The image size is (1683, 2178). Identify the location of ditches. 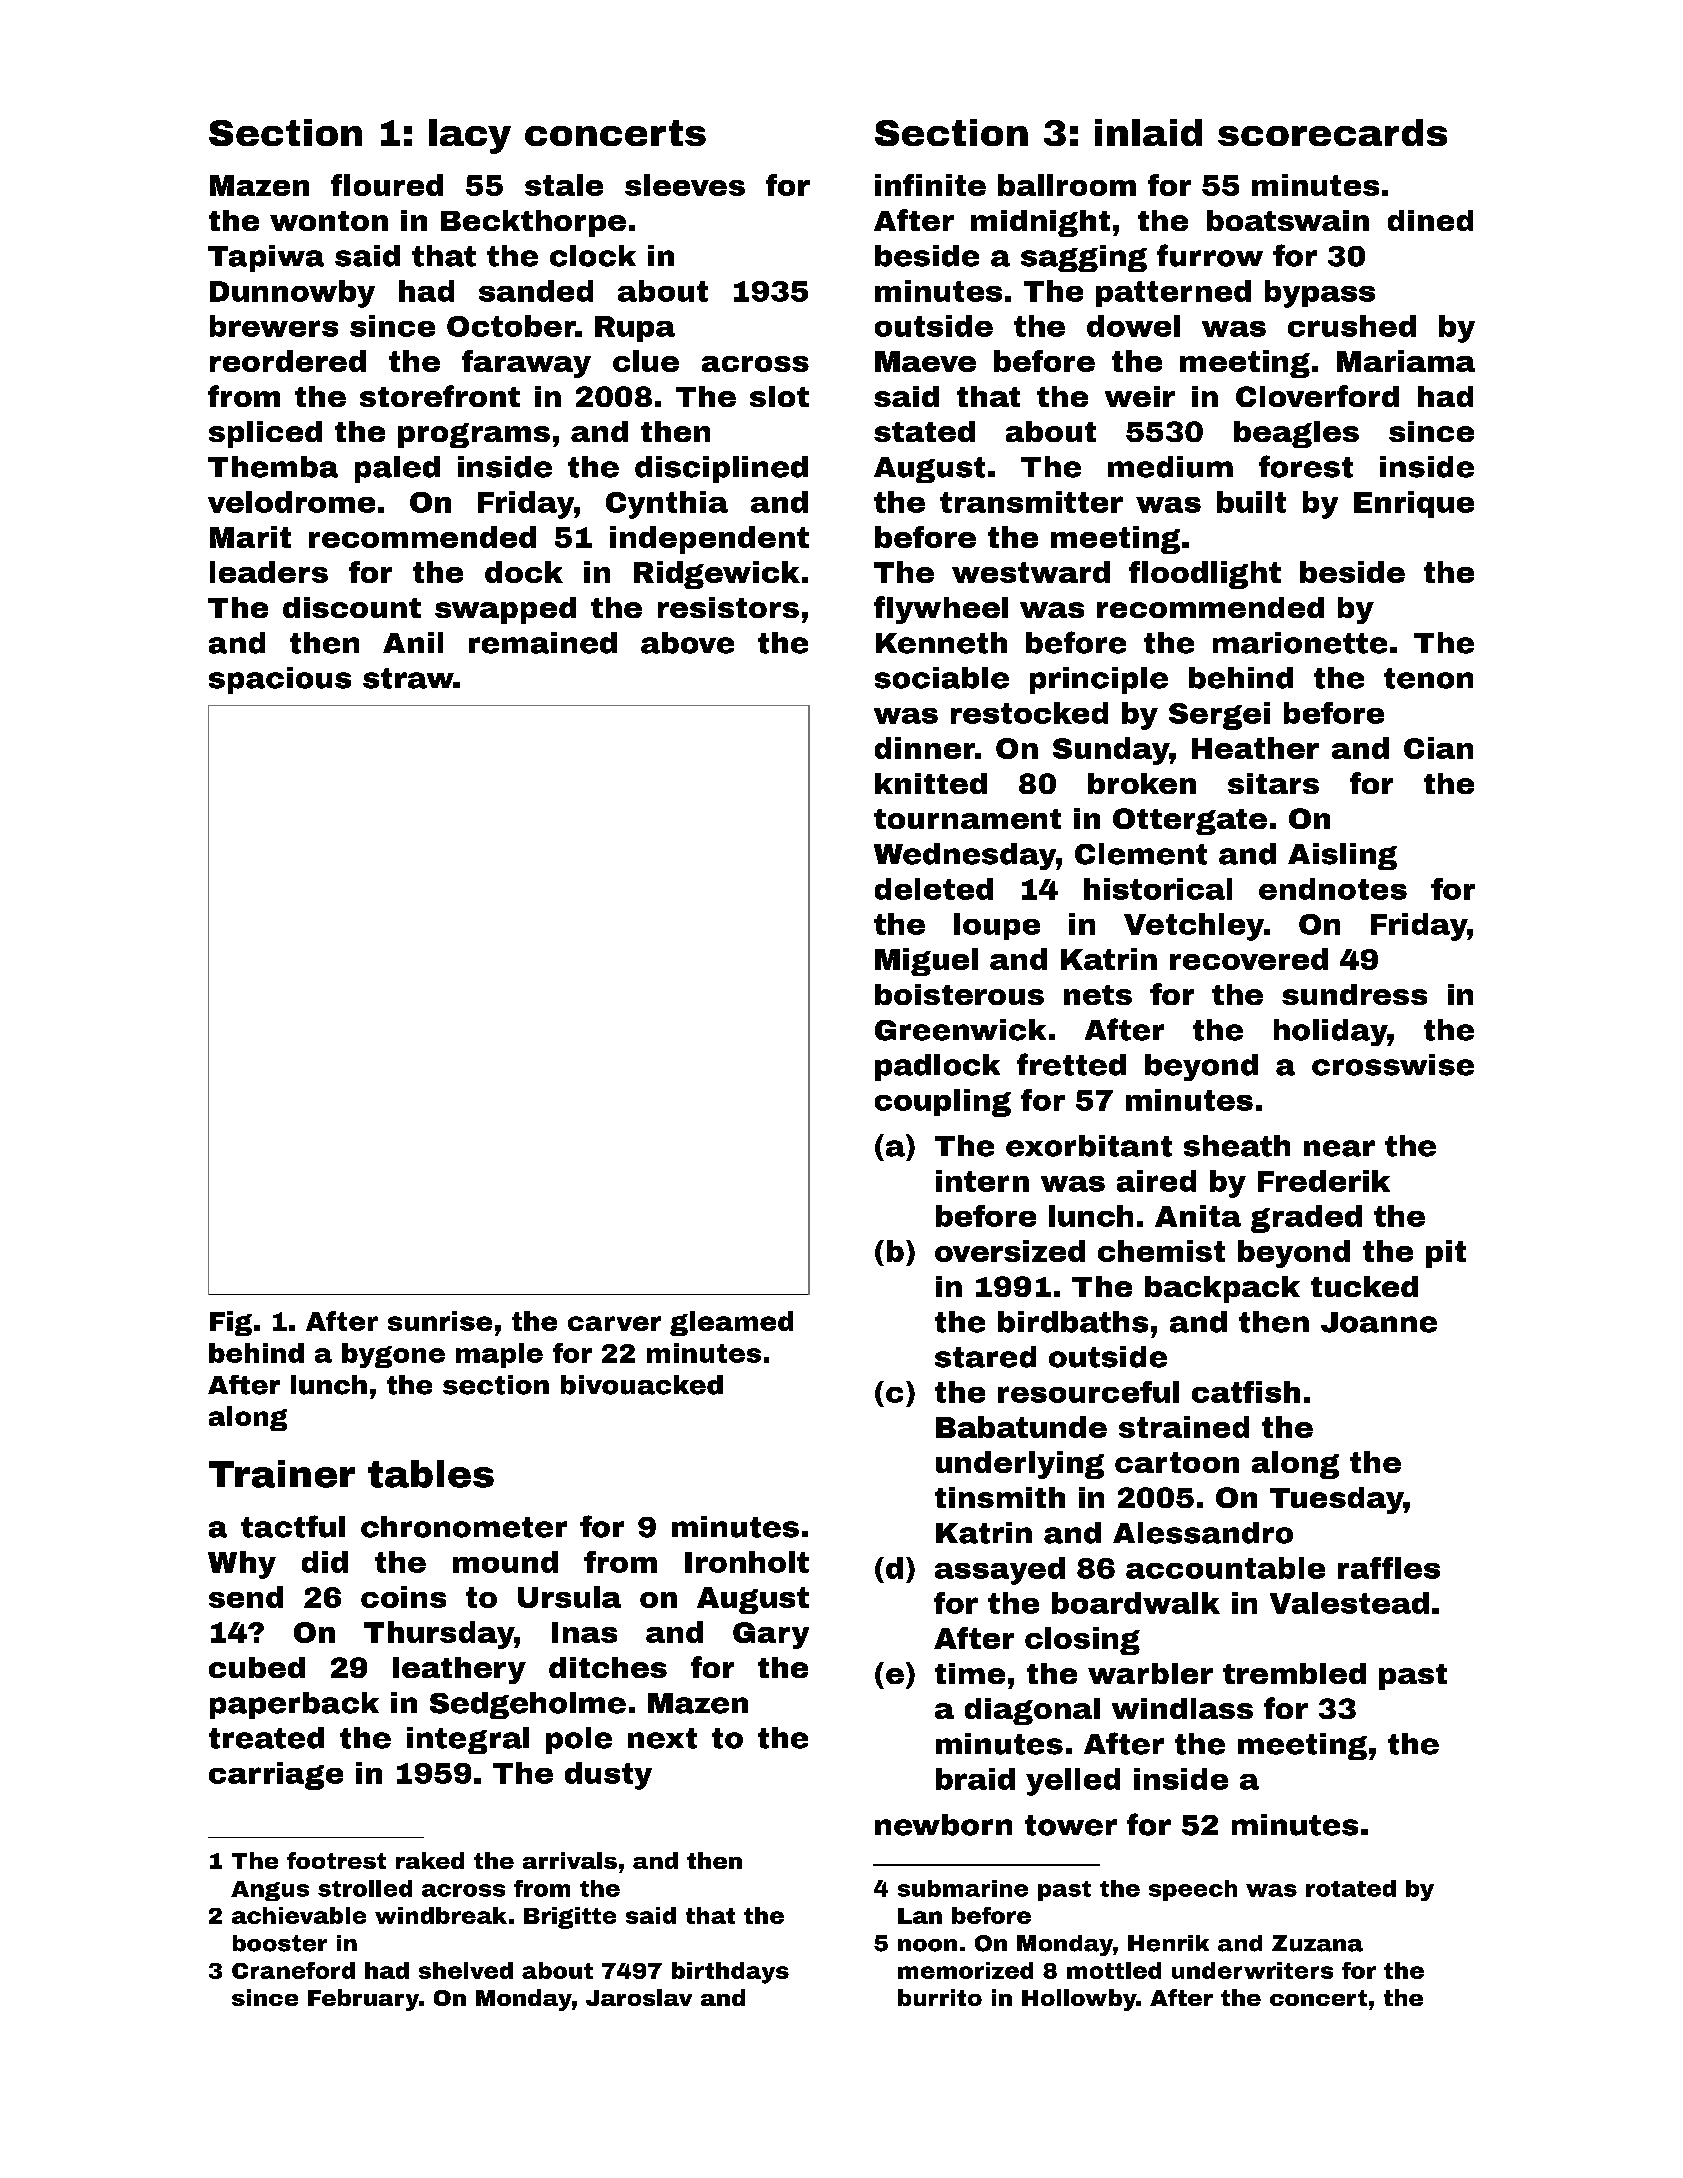
(608, 1667).
